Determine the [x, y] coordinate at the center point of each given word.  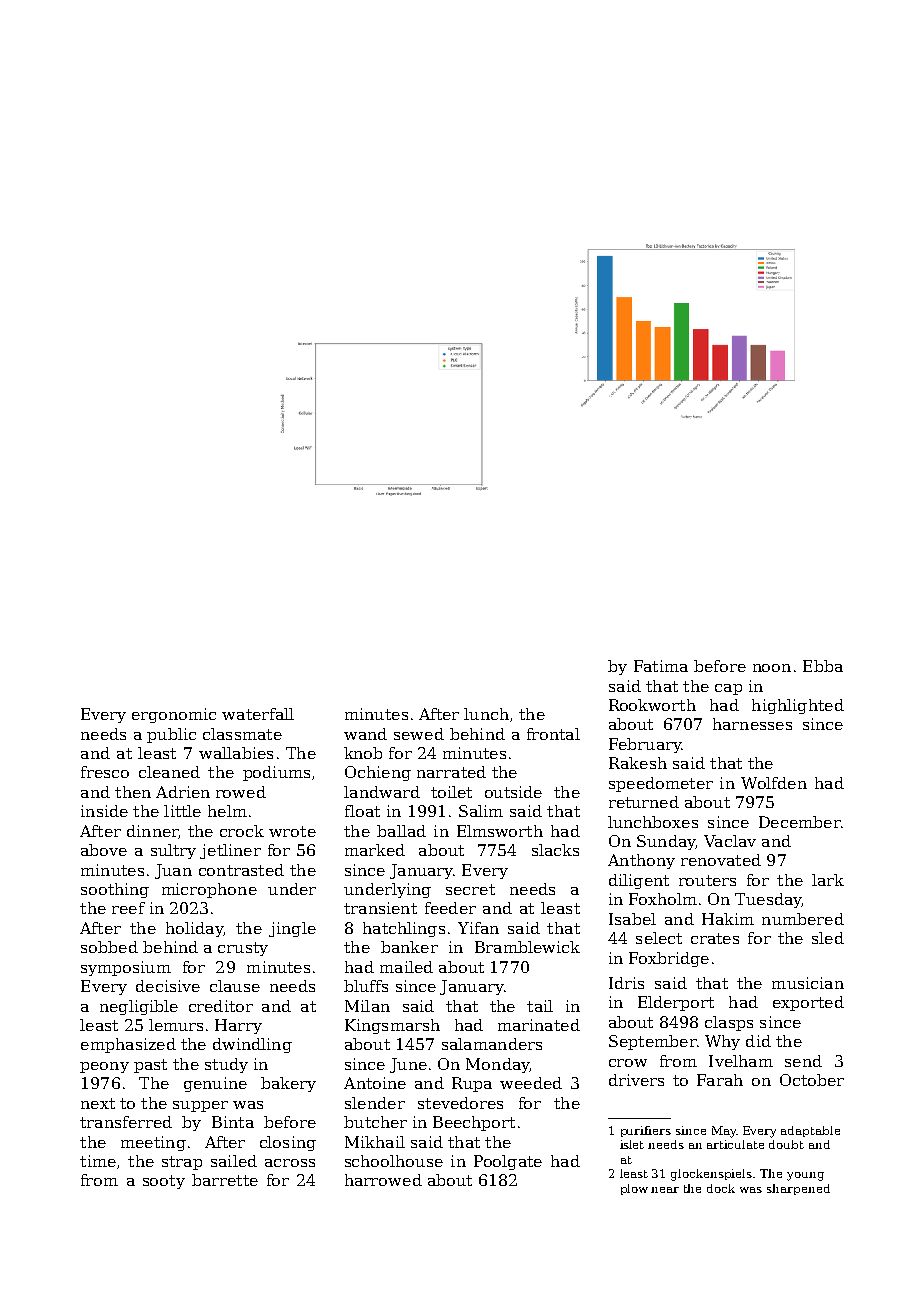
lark [828, 880]
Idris [626, 983]
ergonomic [174, 715]
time [98, 1161]
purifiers [646, 1131]
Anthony [641, 861]
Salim [481, 811]
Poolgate [508, 1162]
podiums [276, 773]
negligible [139, 1007]
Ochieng [378, 773]
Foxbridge [669, 959]
